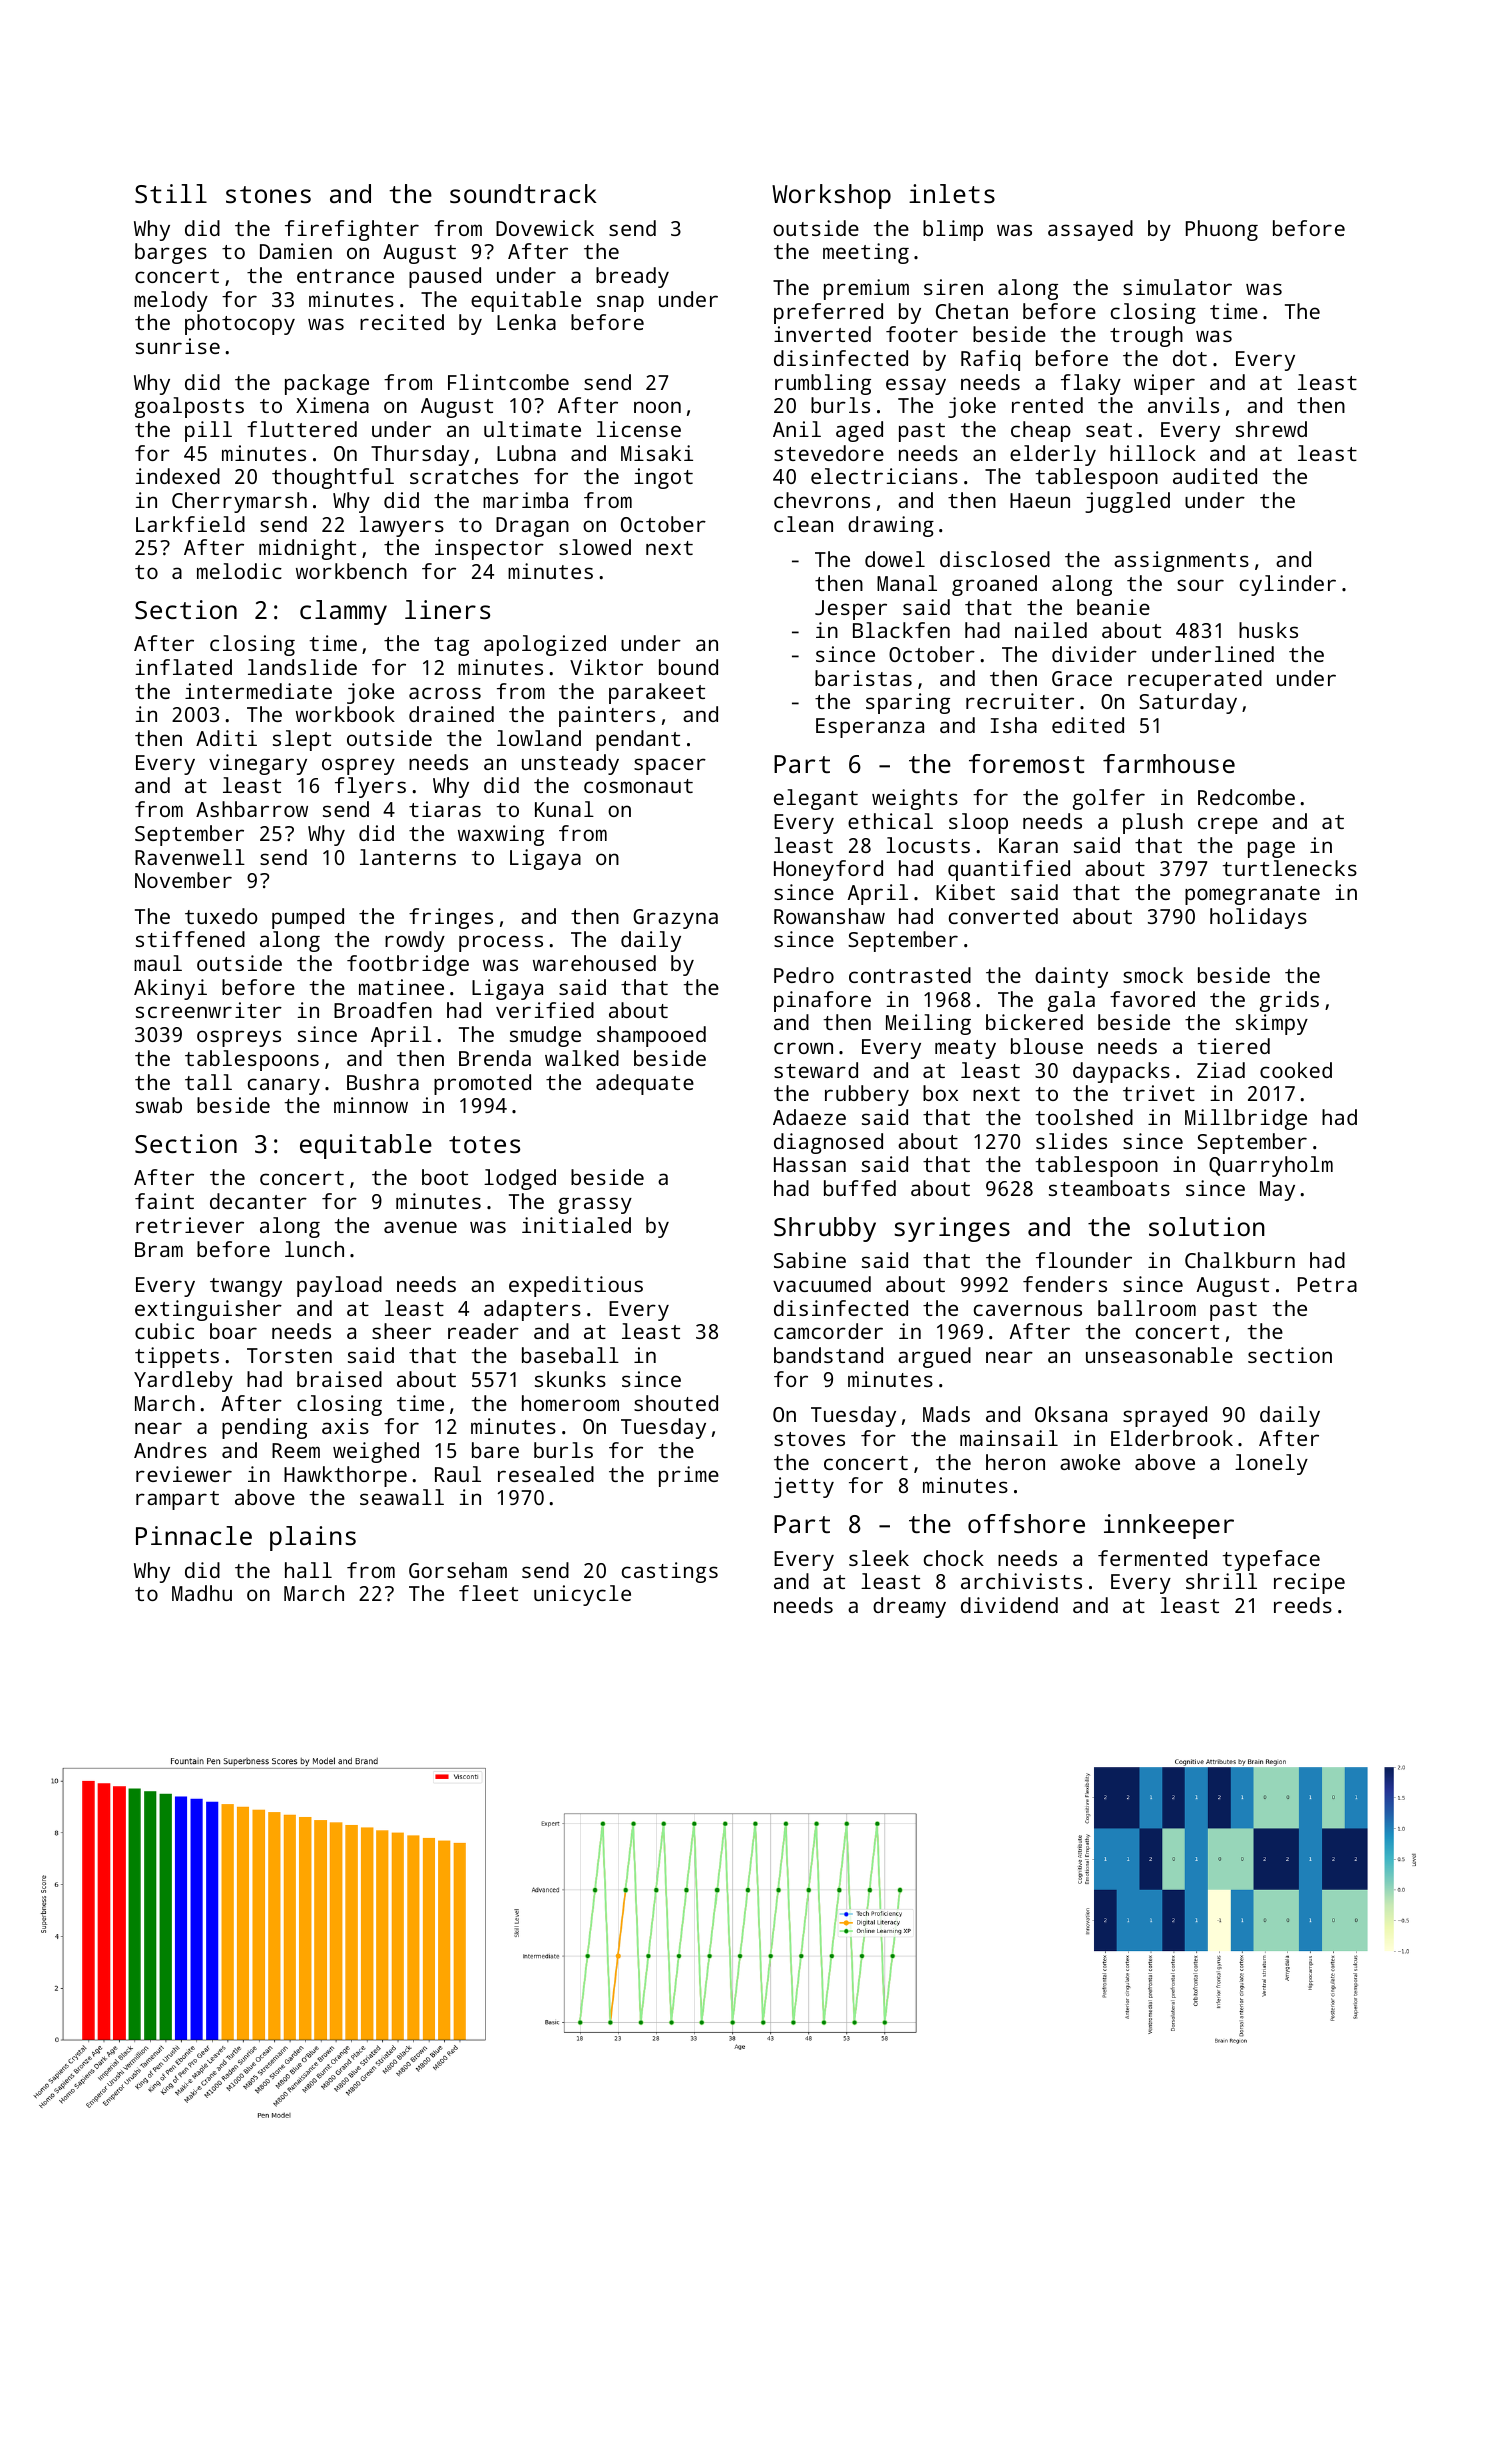  I want to click on fluttered, so click(302, 429).
